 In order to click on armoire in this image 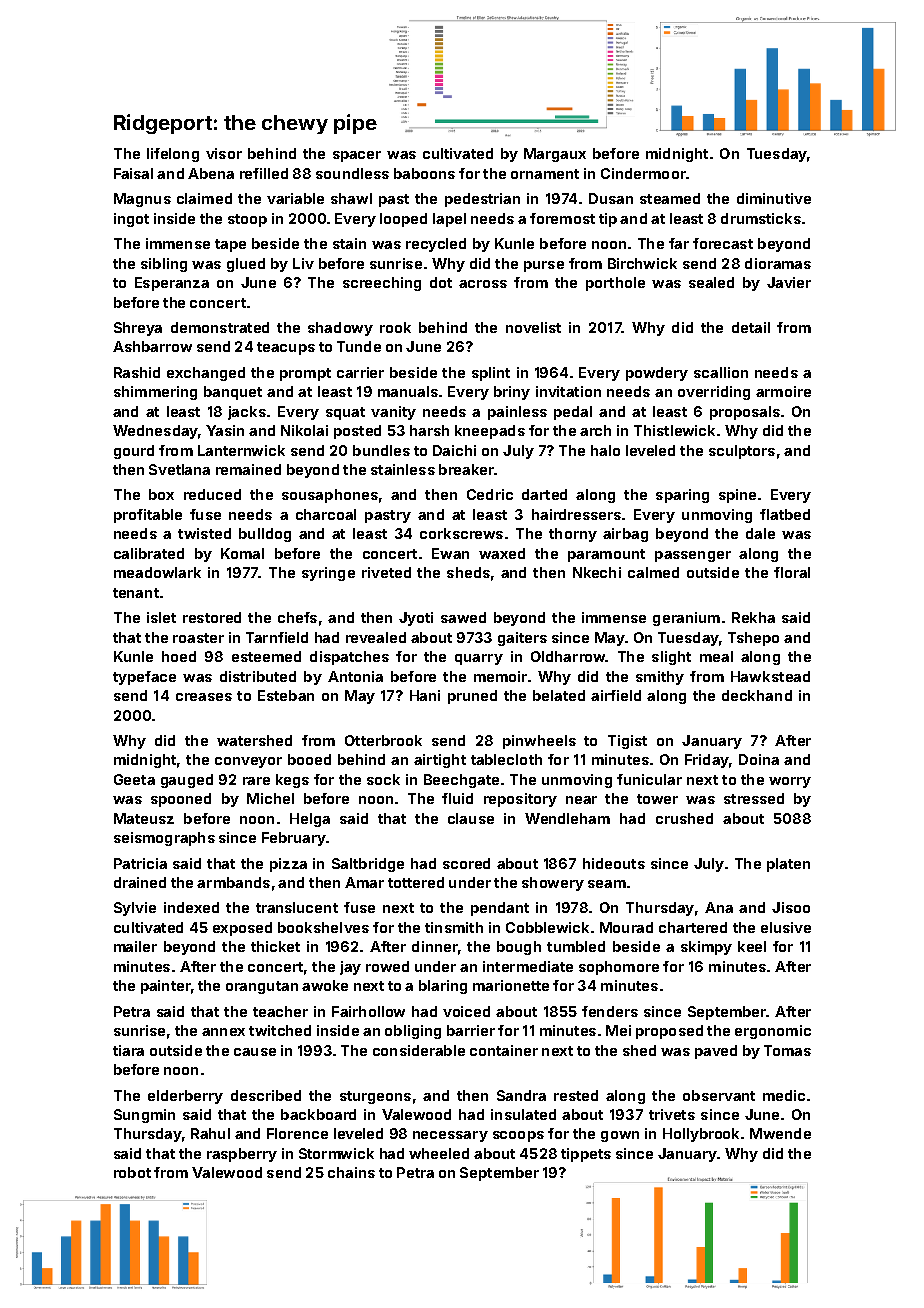, I will do `click(783, 391)`.
